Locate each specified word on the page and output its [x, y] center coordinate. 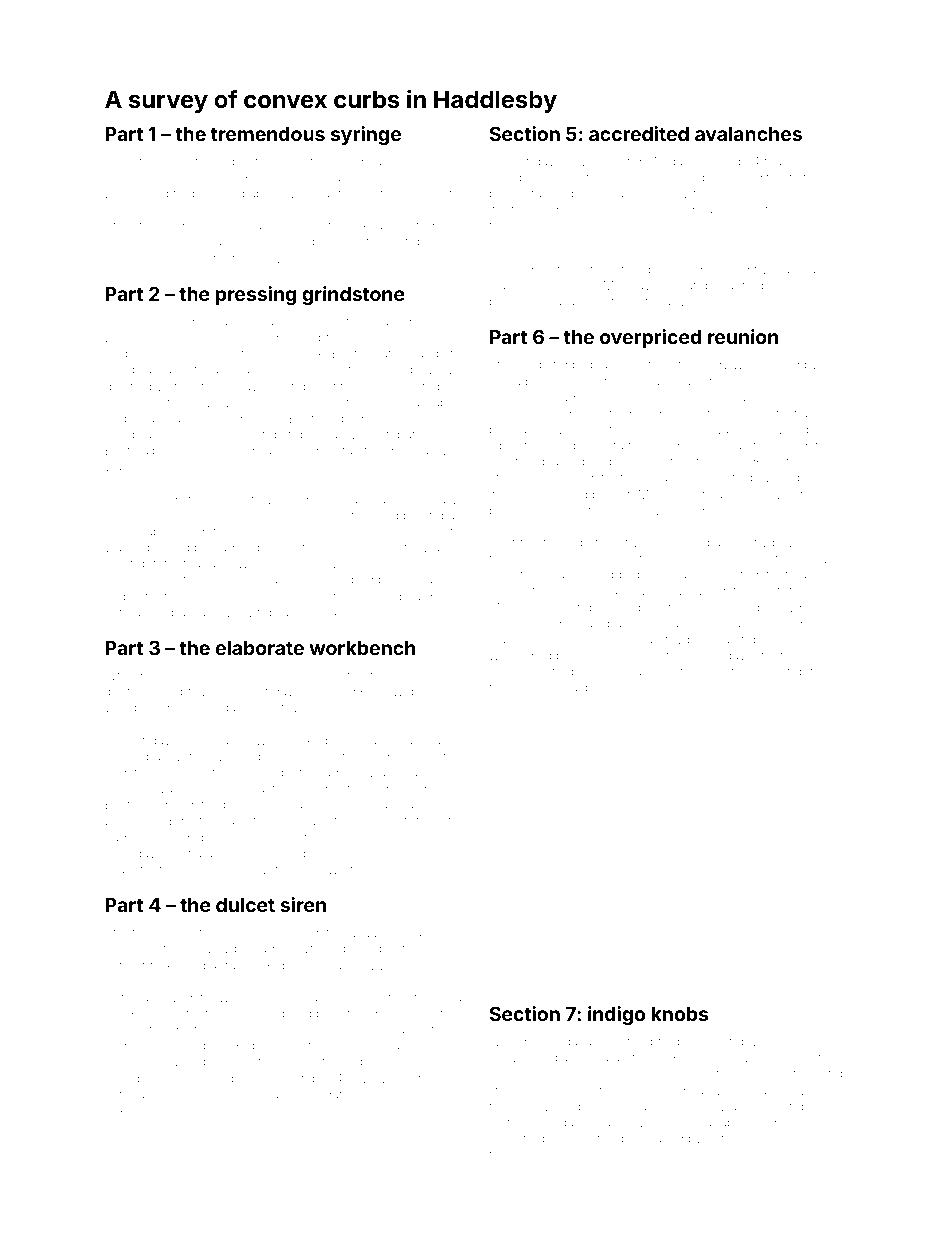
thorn [601, 269]
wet [115, 707]
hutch [796, 655]
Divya [369, 933]
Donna [182, 853]
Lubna [277, 241]
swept [404, 692]
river [766, 269]
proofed [784, 286]
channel [276, 321]
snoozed [749, 672]
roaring [389, 354]
